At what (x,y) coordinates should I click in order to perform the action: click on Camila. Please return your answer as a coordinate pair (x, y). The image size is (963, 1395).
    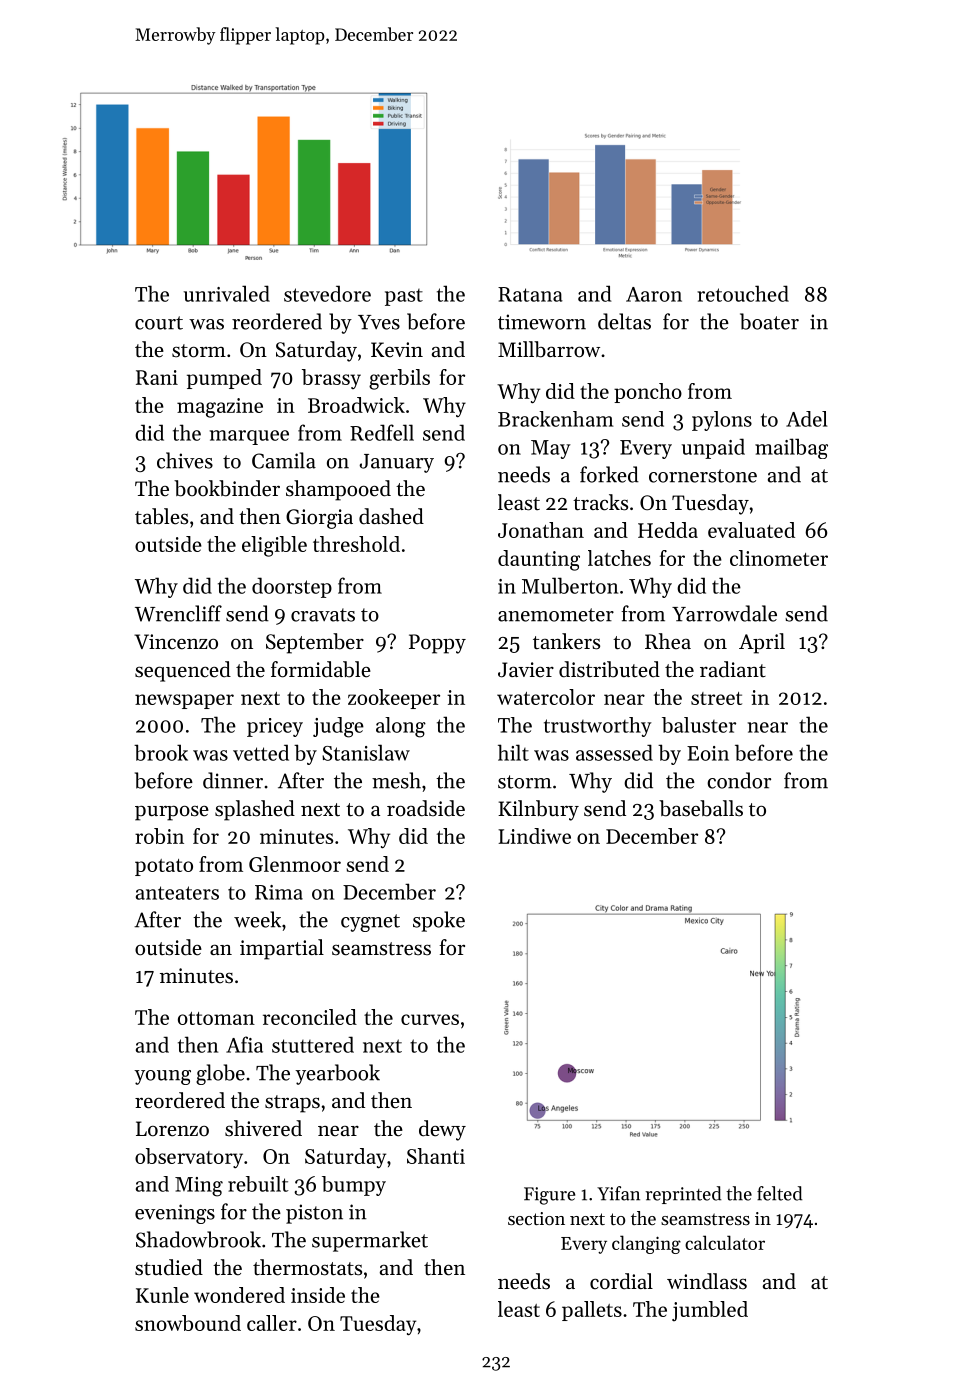
    Looking at the image, I should click on (284, 460).
